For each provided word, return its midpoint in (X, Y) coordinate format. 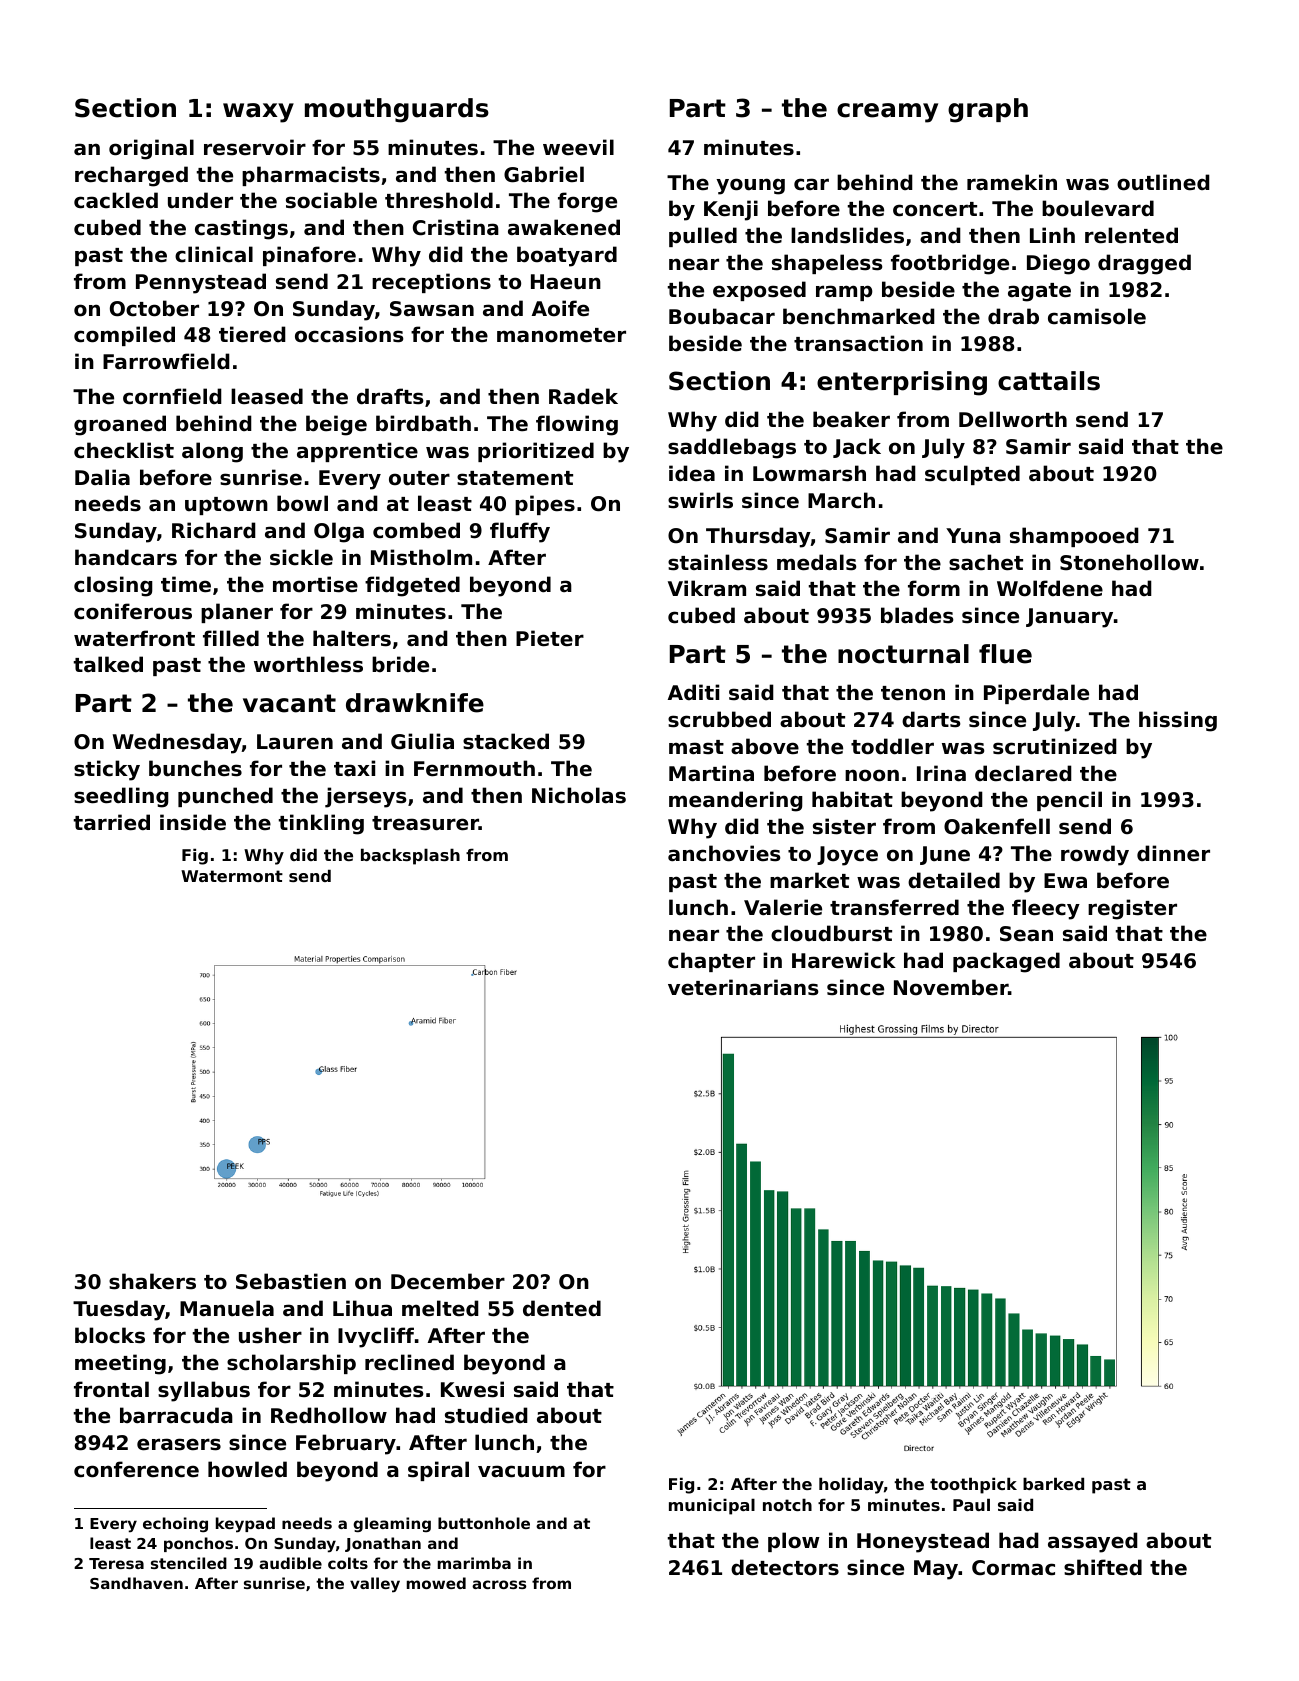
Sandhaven (136, 1583)
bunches (195, 768)
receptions (431, 283)
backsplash (410, 856)
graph (988, 110)
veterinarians (743, 987)
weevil (578, 147)
